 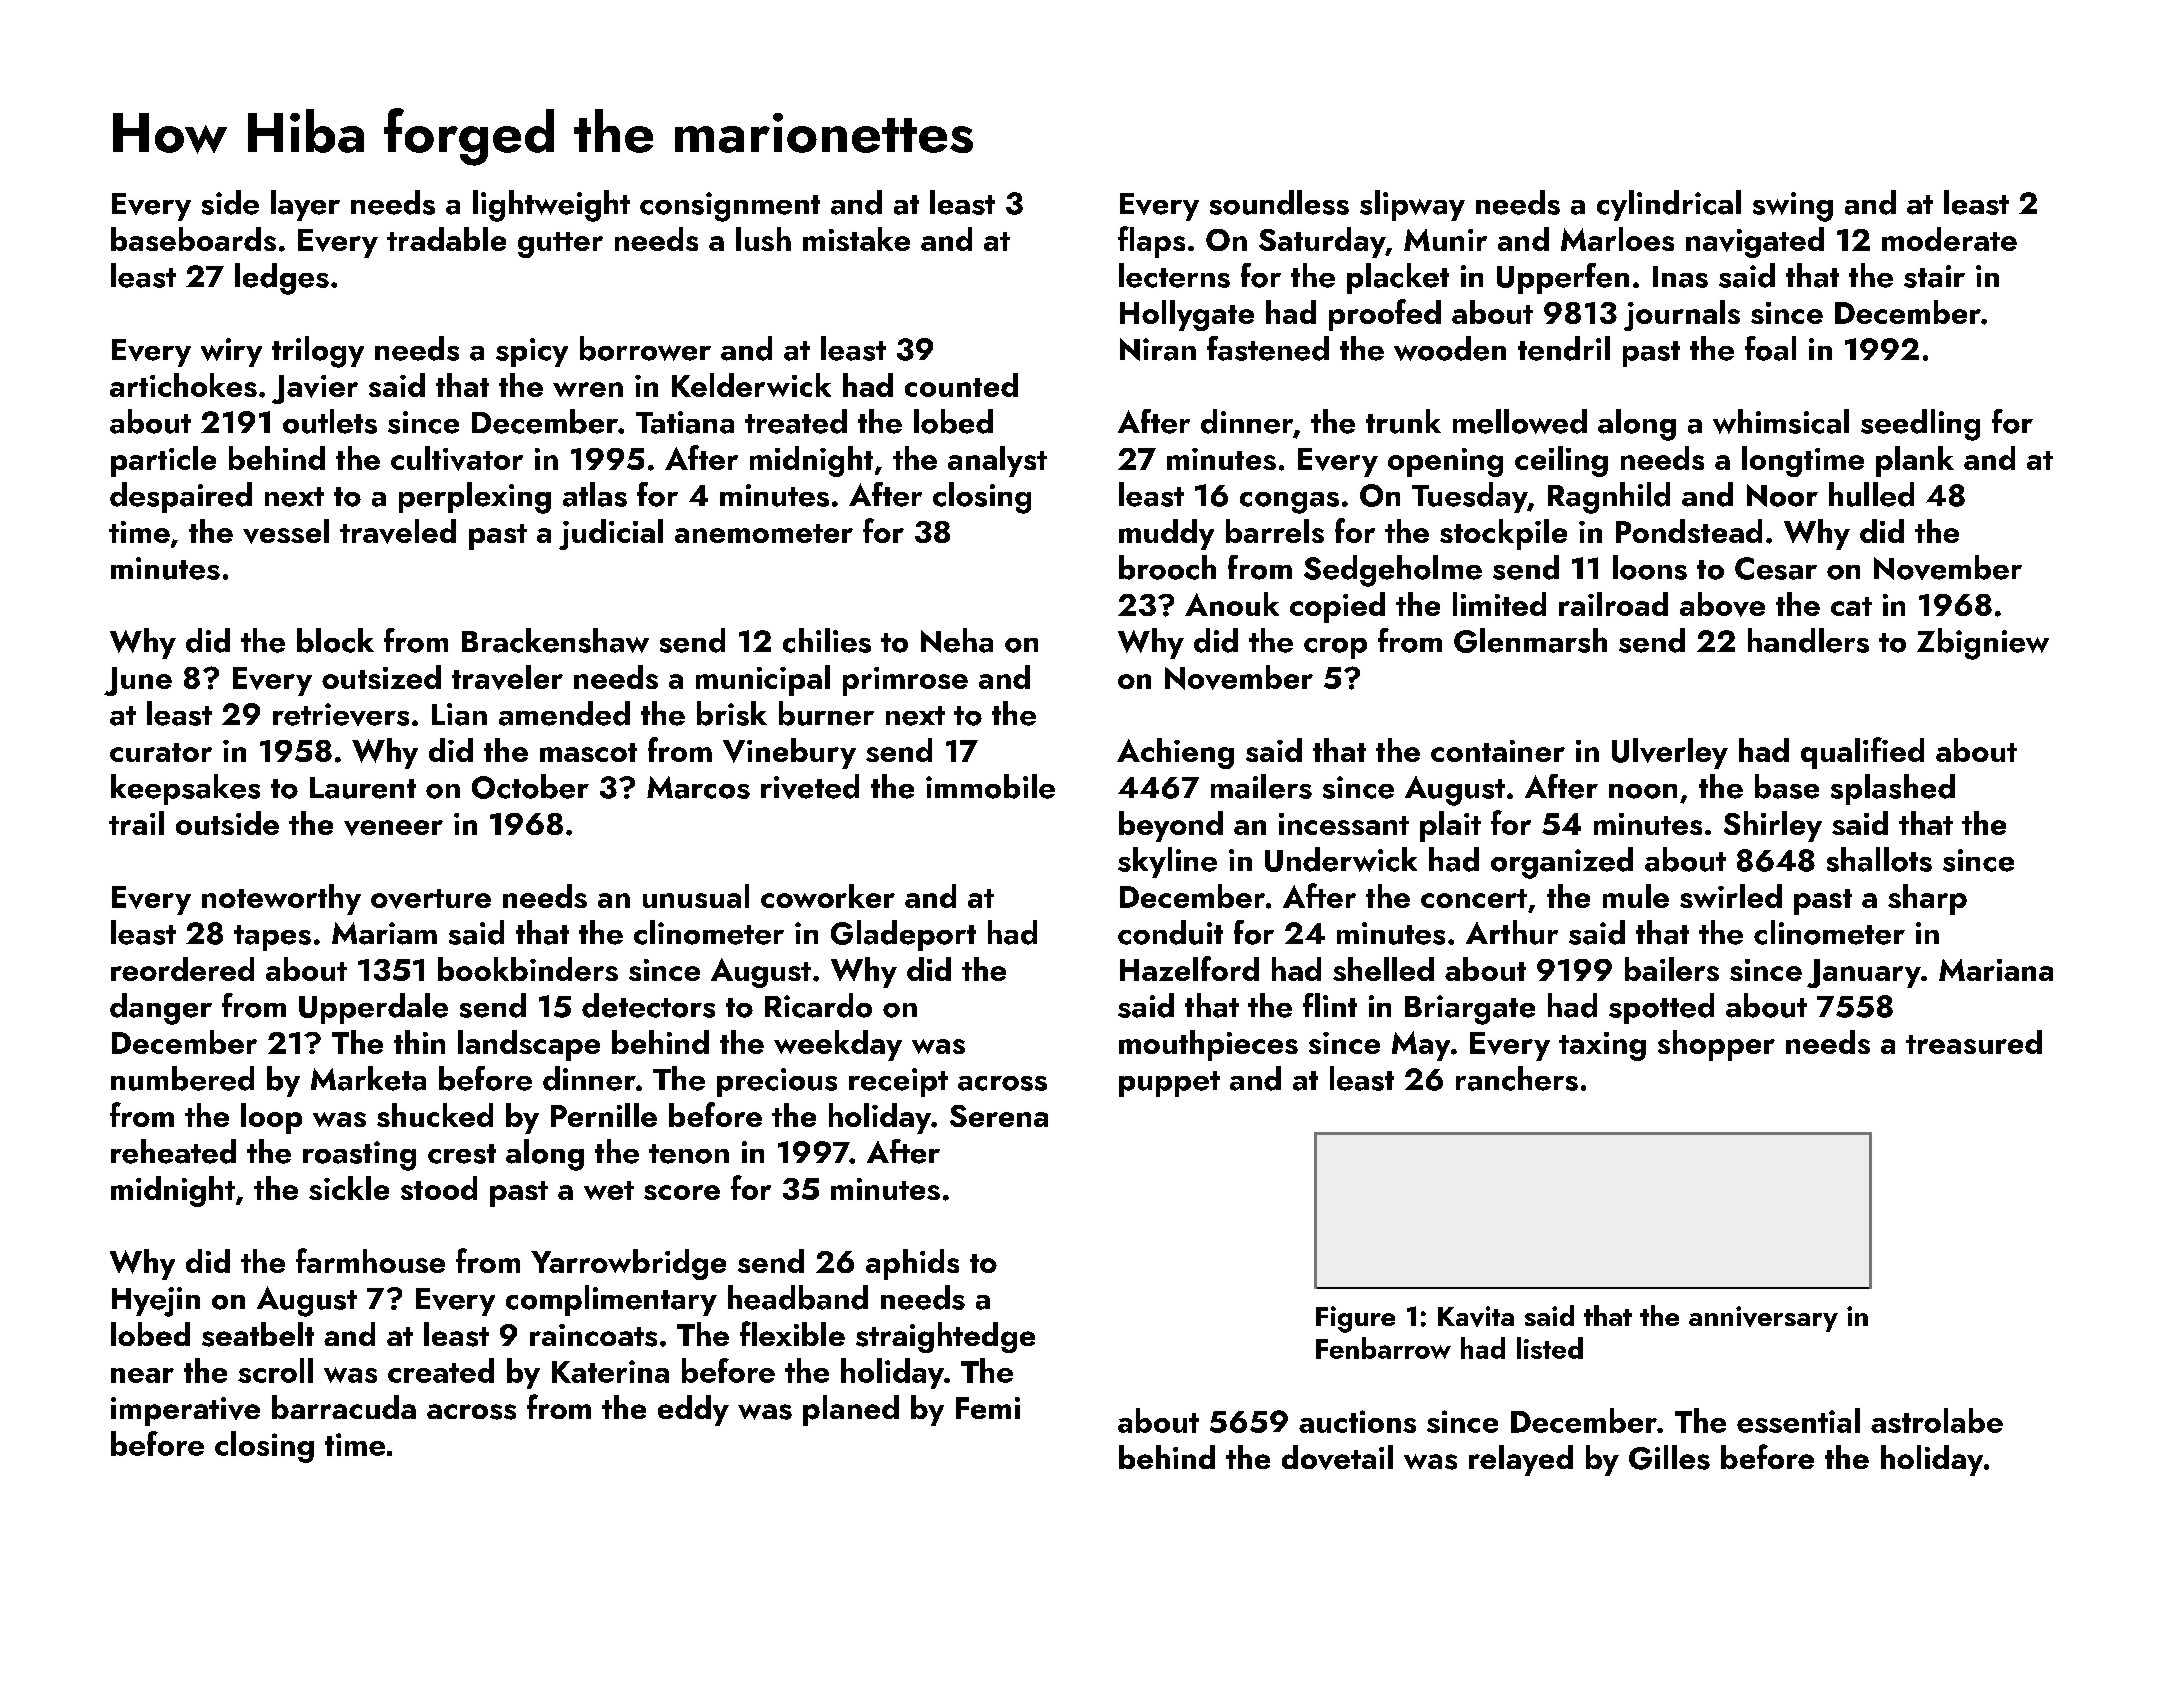 I want to click on astrolabe, so click(x=1937, y=1420).
